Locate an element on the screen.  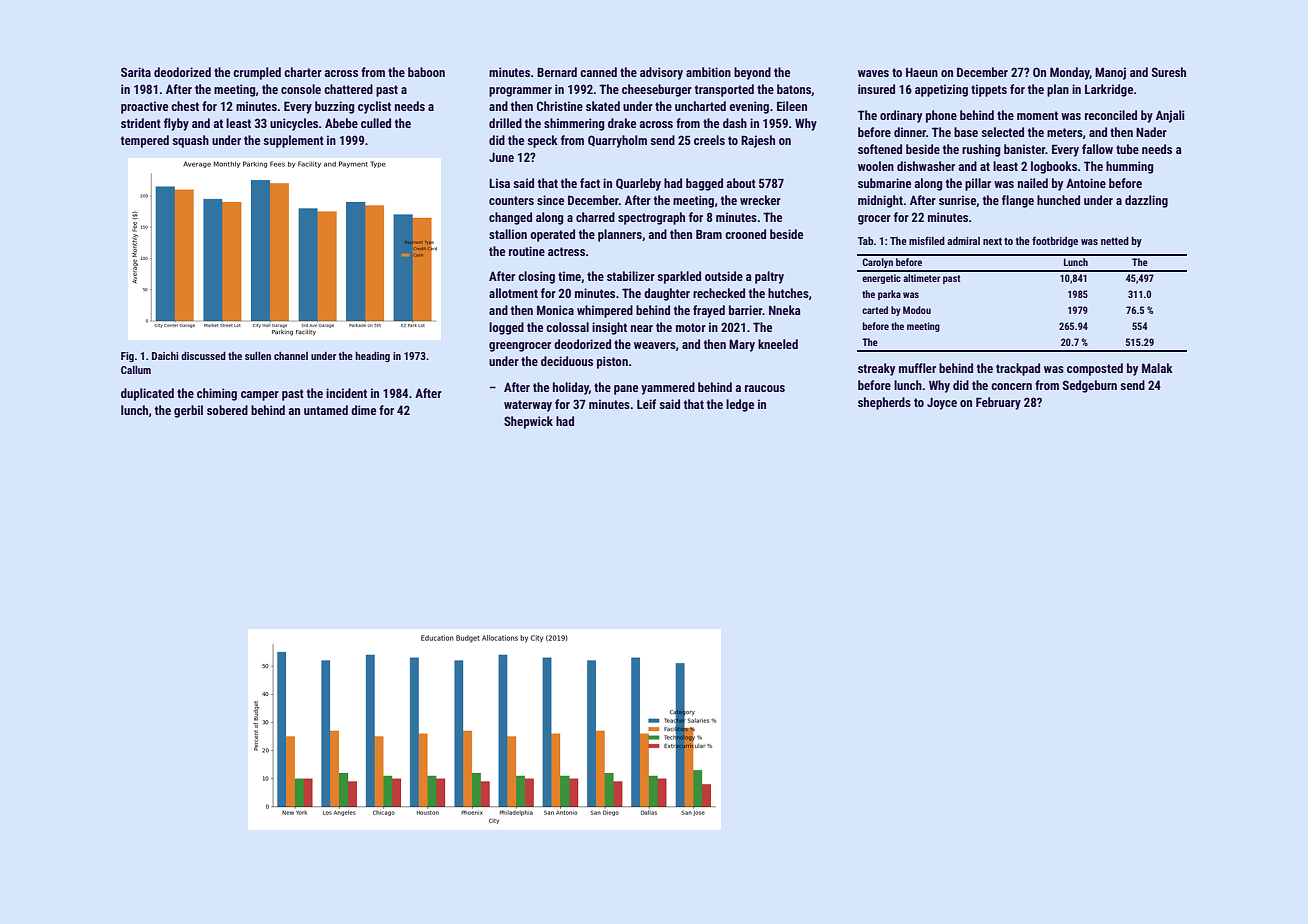
unicycles is located at coordinates (294, 124).
